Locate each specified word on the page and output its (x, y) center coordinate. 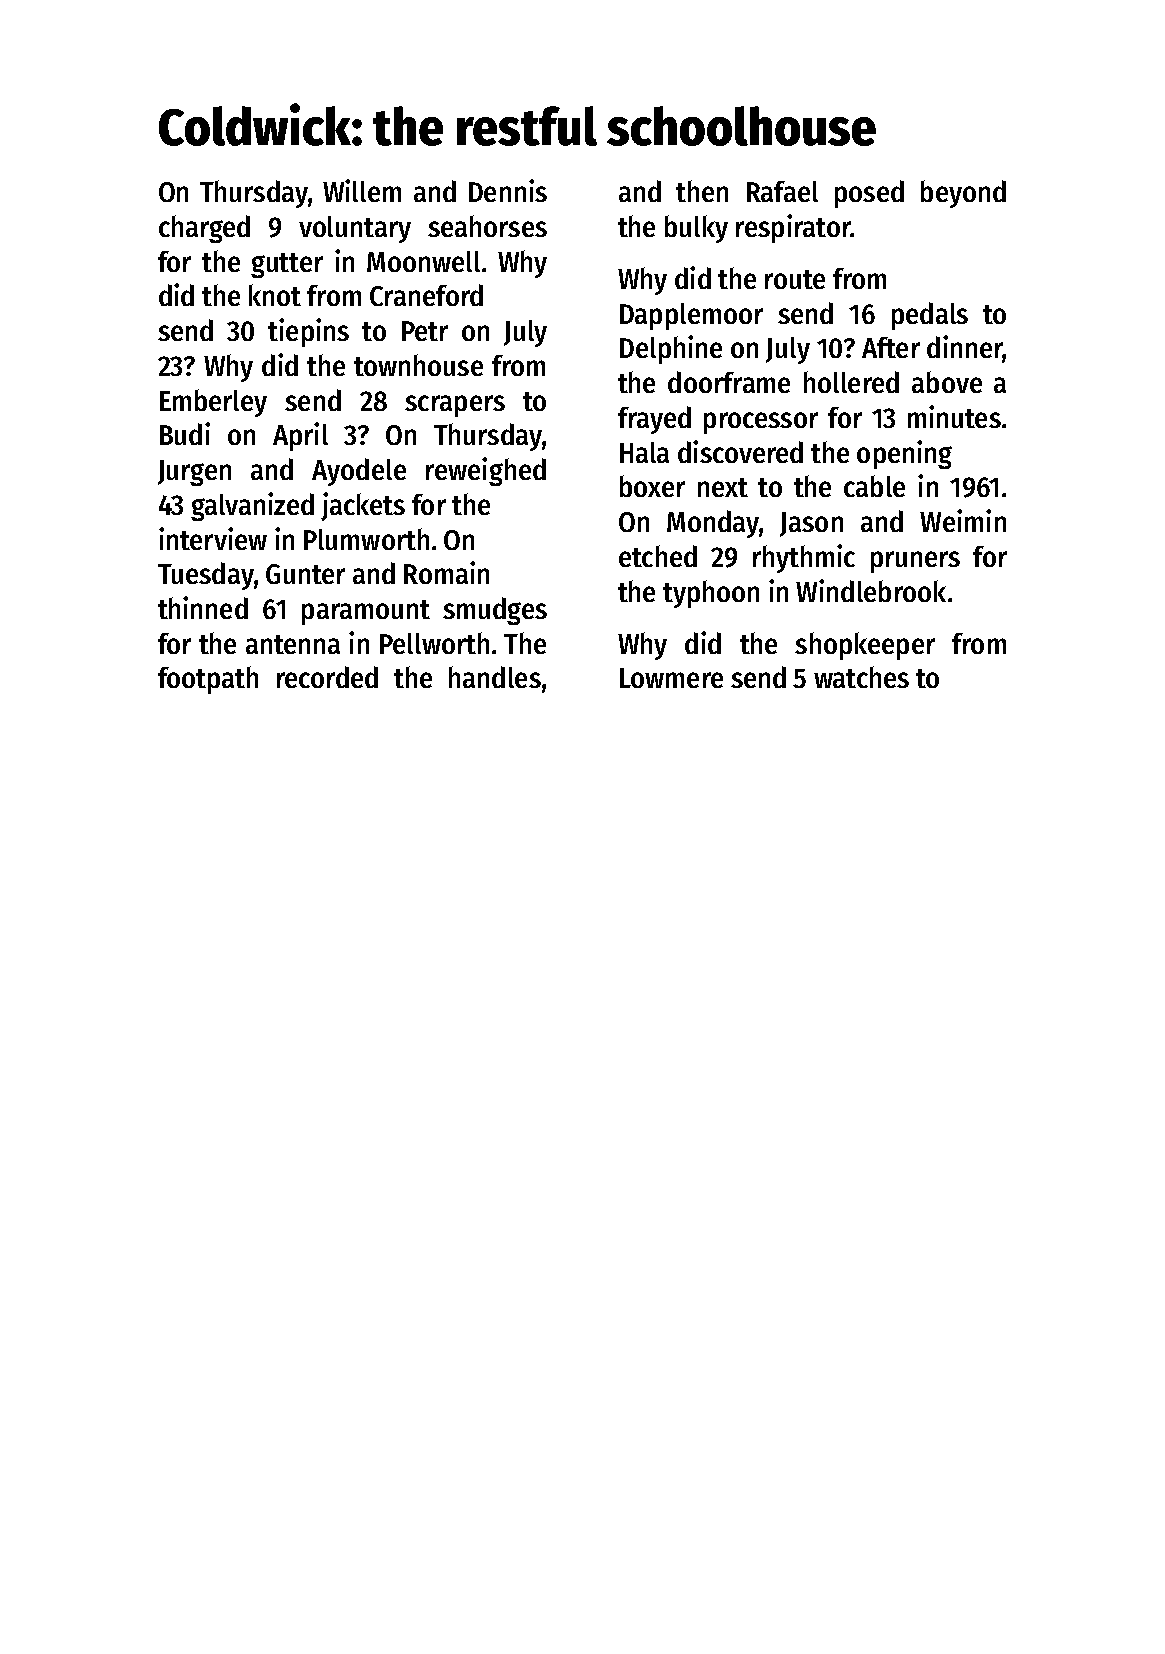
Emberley (213, 403)
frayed (654, 420)
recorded (327, 677)
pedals (930, 316)
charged (204, 229)
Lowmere (671, 678)
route (795, 279)
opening (904, 454)
